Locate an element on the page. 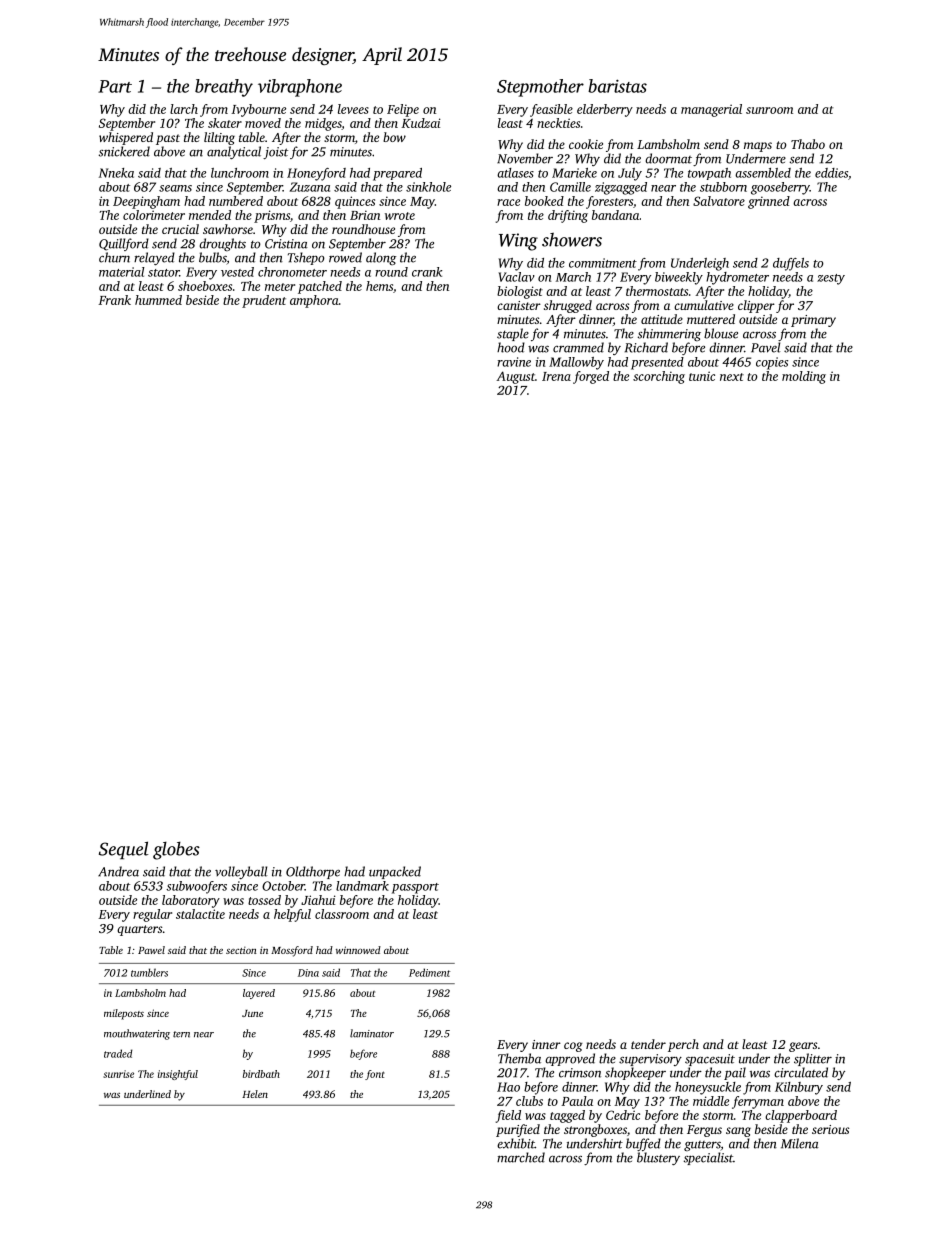  crank is located at coordinates (427, 272).
